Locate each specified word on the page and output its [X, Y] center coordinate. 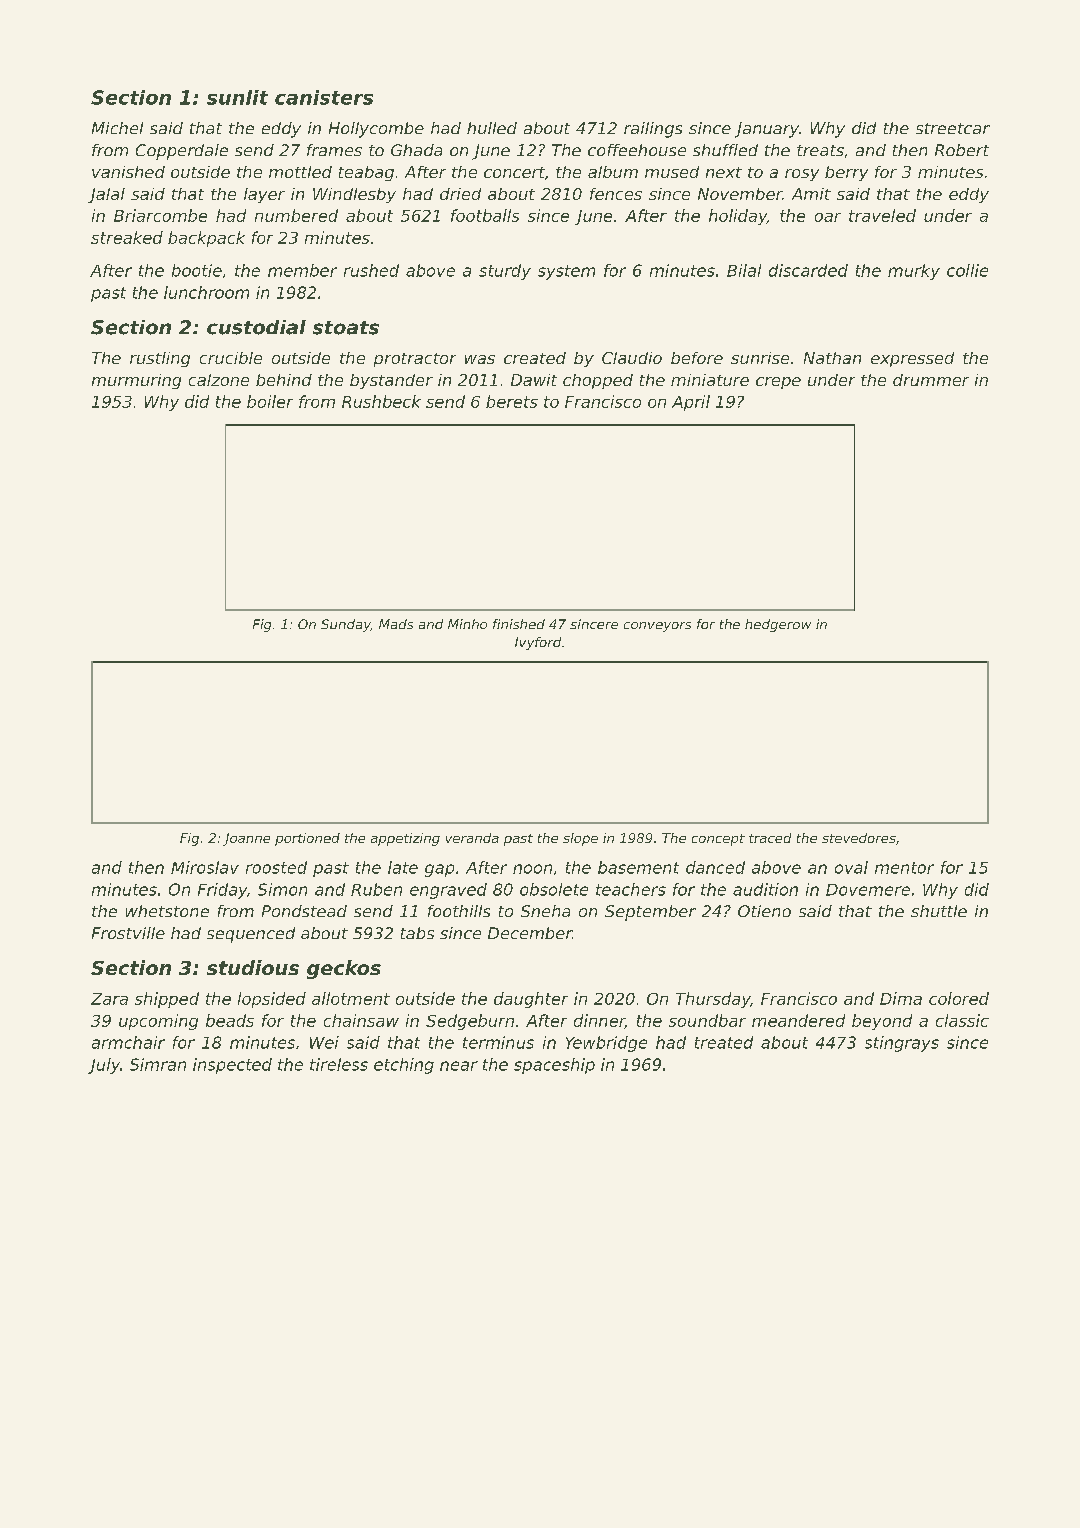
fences [616, 194]
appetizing [405, 839]
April [691, 403]
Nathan [832, 358]
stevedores [859, 838]
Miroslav [205, 867]
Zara [109, 999]
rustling [160, 359]
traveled [882, 215]
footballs [485, 215]
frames [334, 150]
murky [914, 272]
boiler [270, 401]
